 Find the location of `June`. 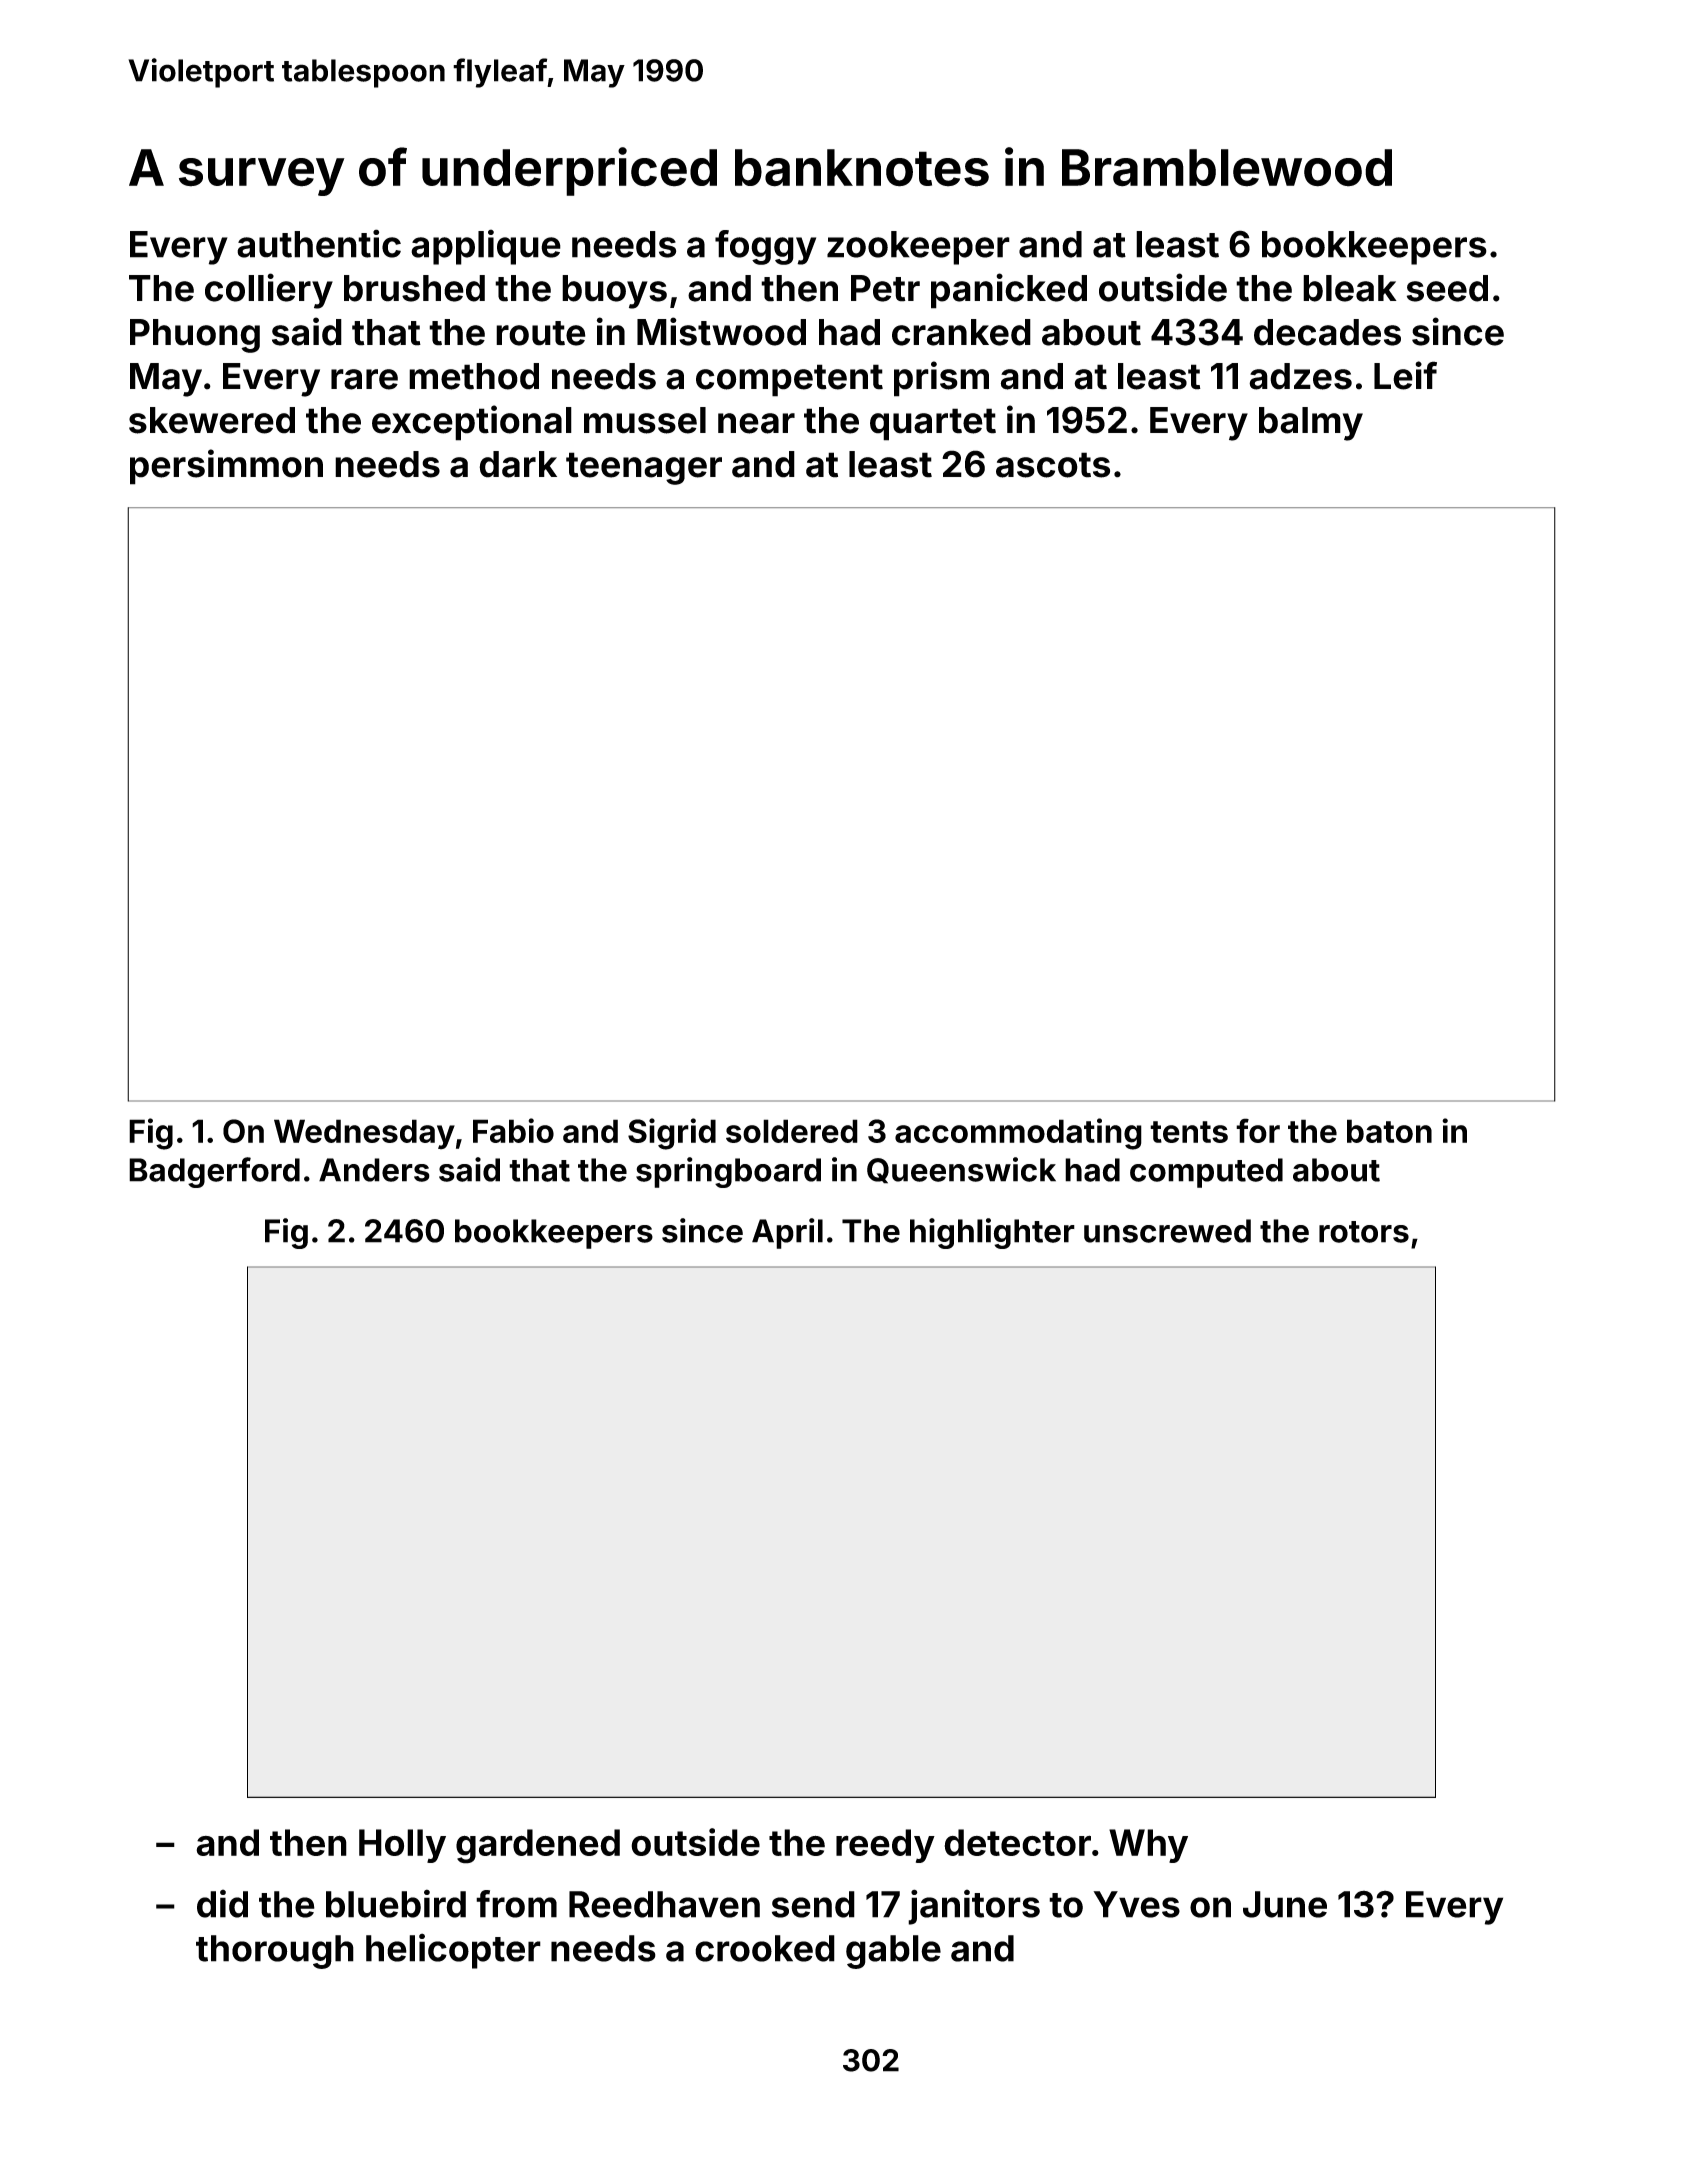

June is located at coordinates (1285, 1904).
